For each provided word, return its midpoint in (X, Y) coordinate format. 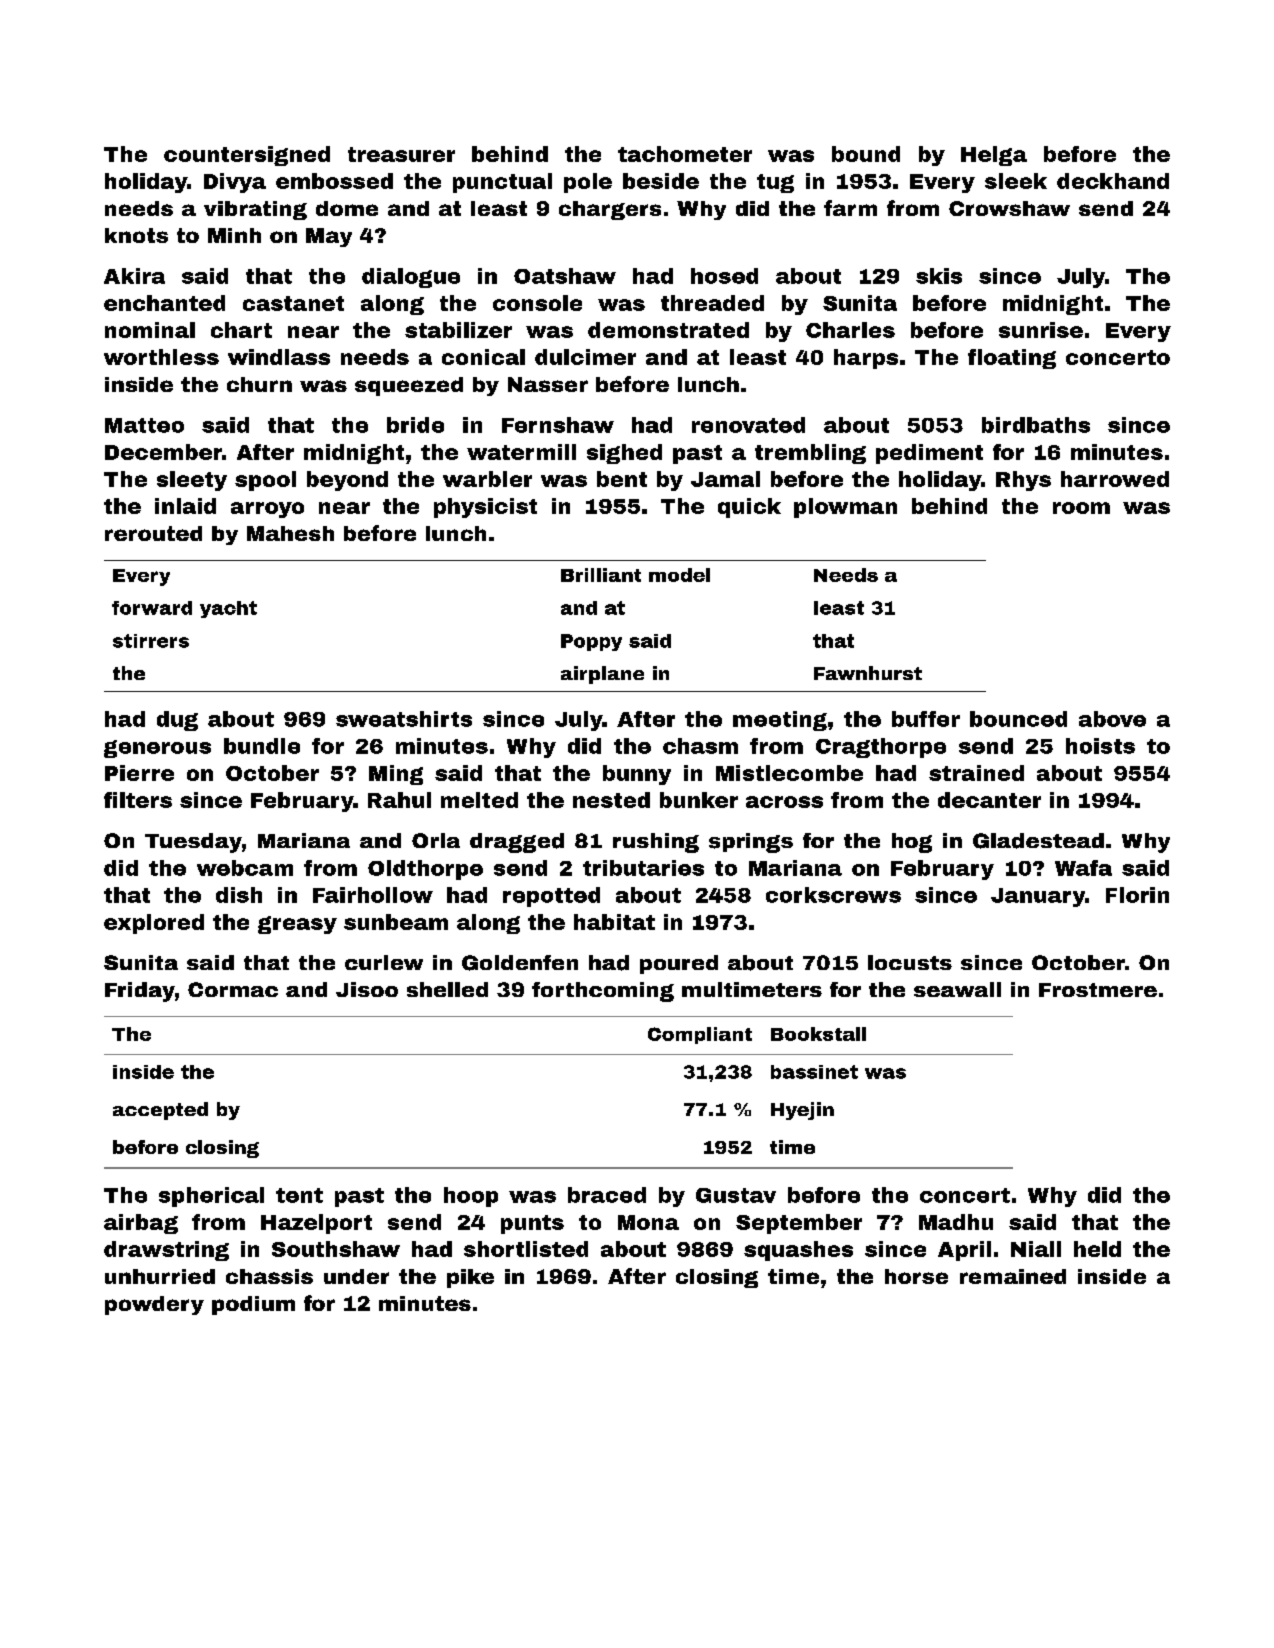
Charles (850, 330)
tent (299, 1195)
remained (1013, 1276)
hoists (1100, 746)
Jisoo (367, 989)
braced (607, 1195)
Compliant (700, 1035)
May (329, 237)
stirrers (151, 641)
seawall (957, 989)
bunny (637, 775)
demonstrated (668, 330)
